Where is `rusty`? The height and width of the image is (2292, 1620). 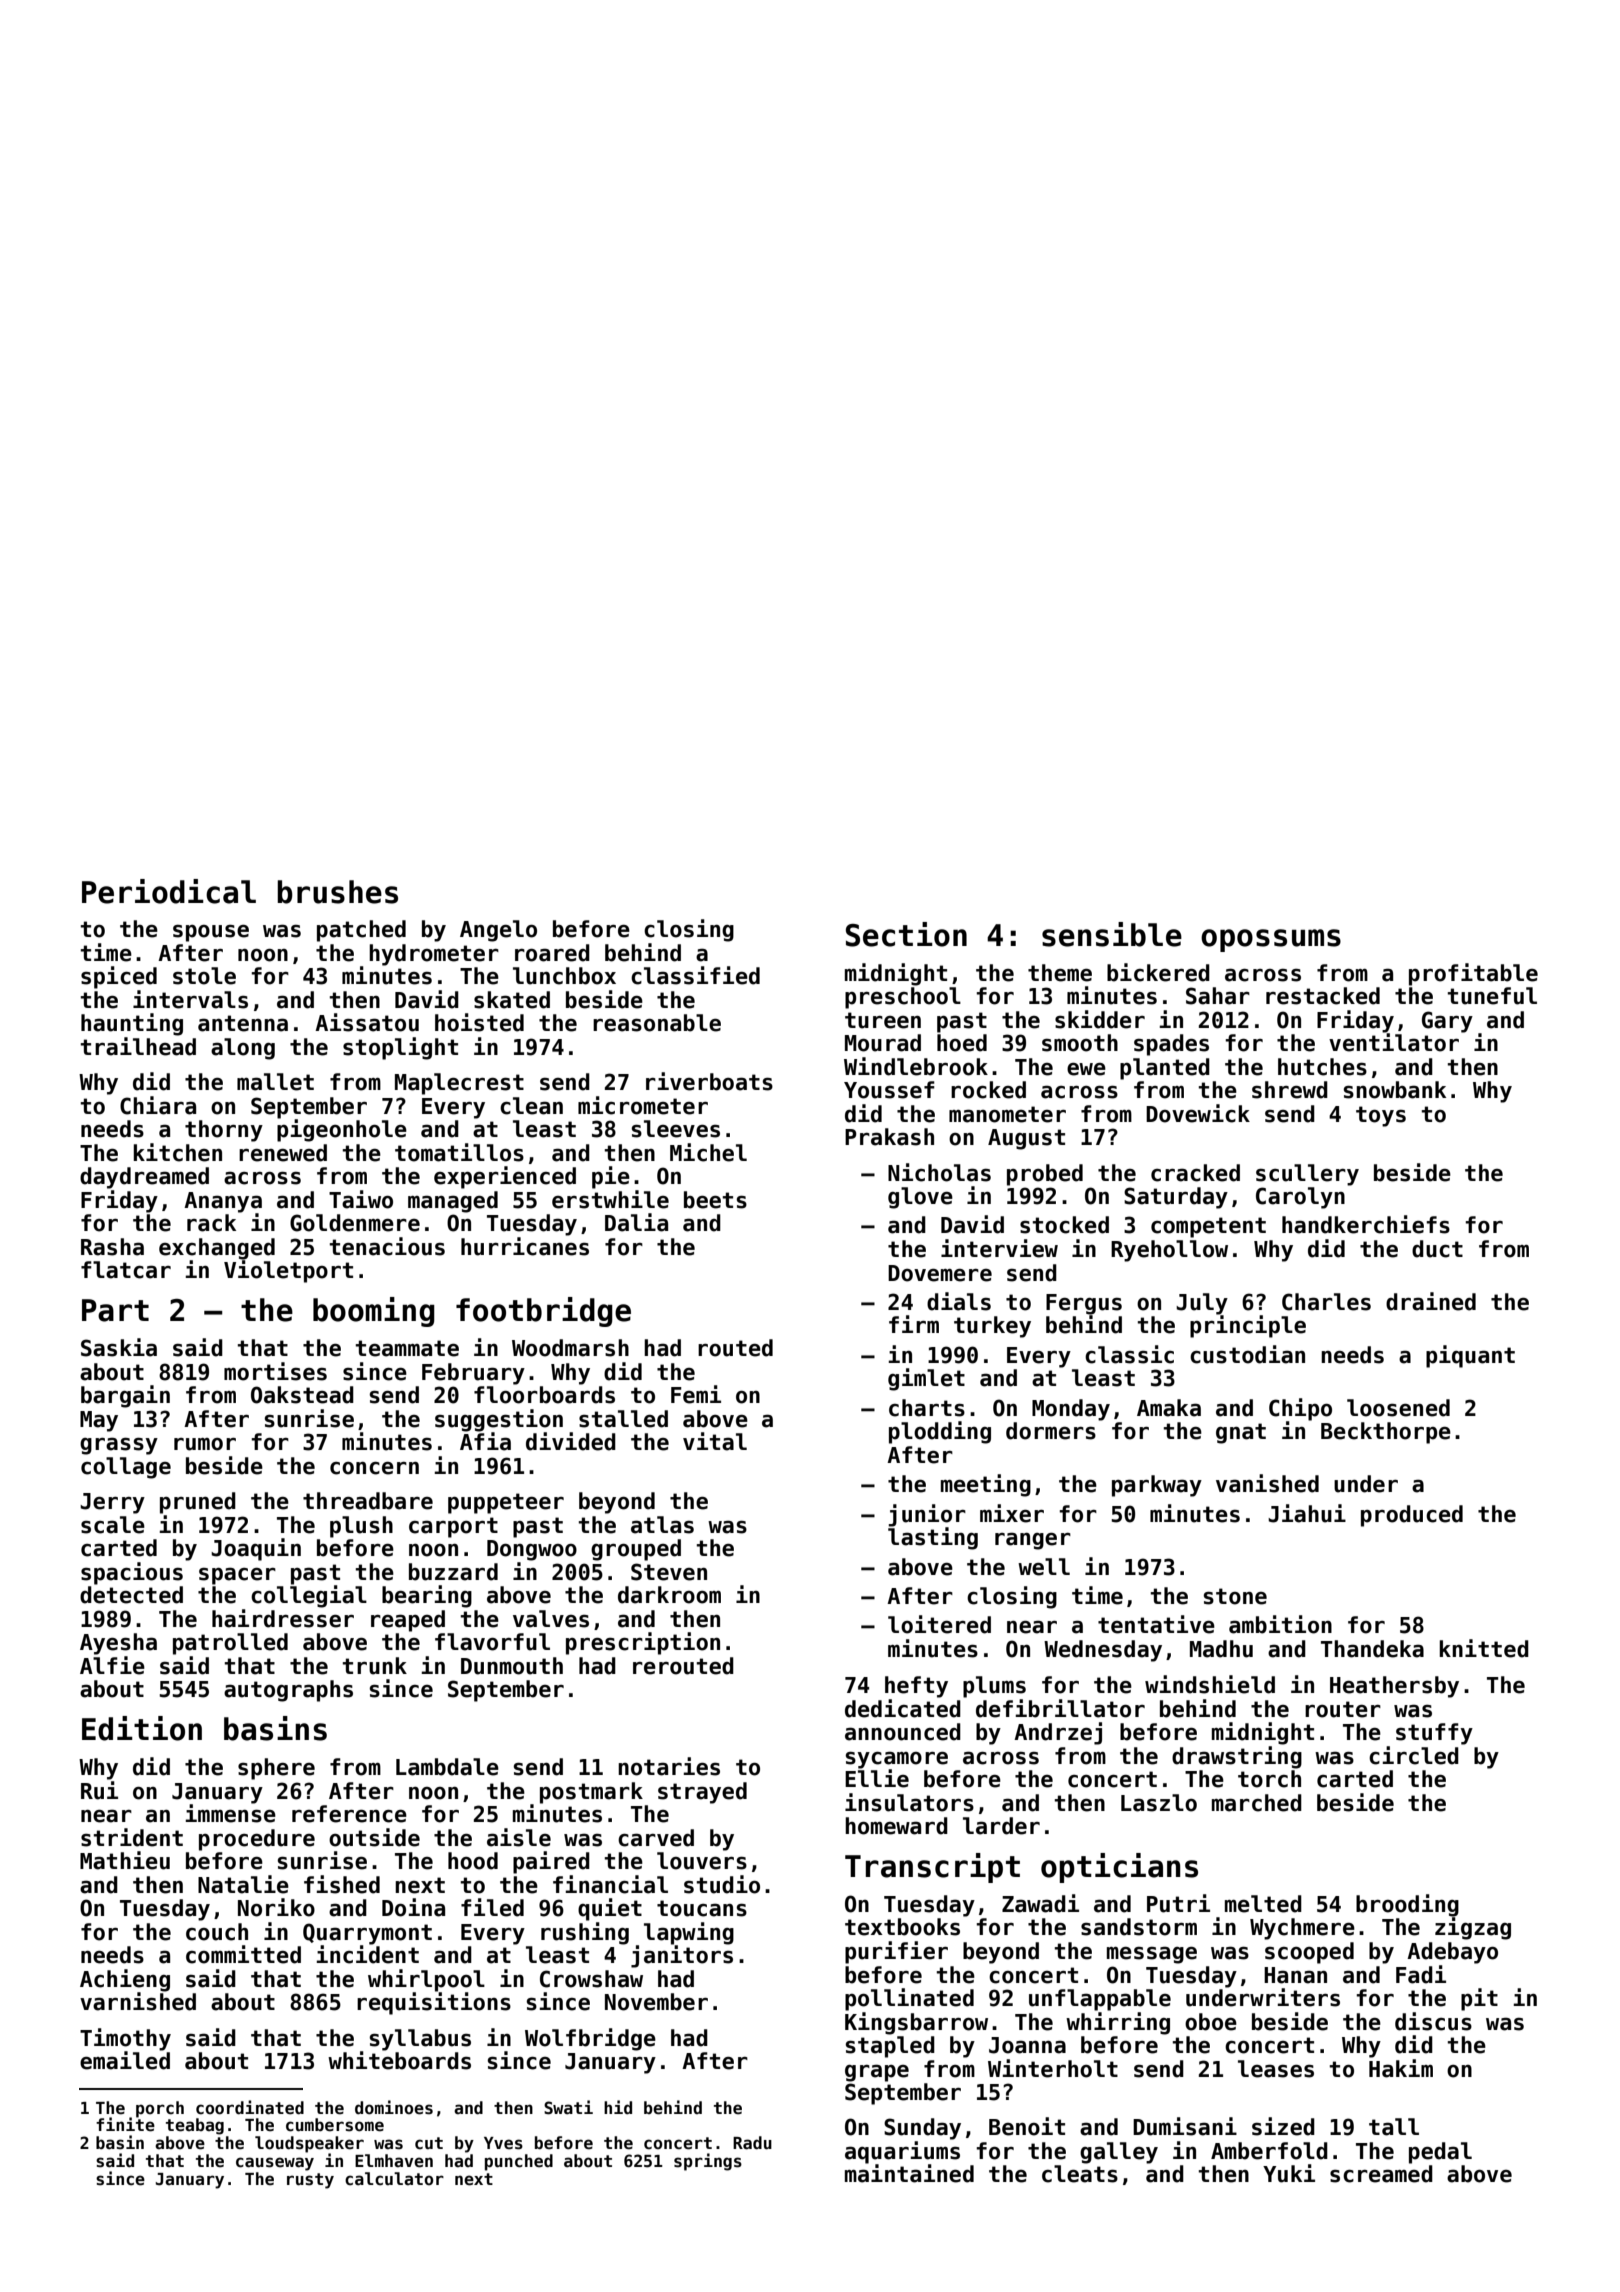 rusty is located at coordinates (310, 2181).
